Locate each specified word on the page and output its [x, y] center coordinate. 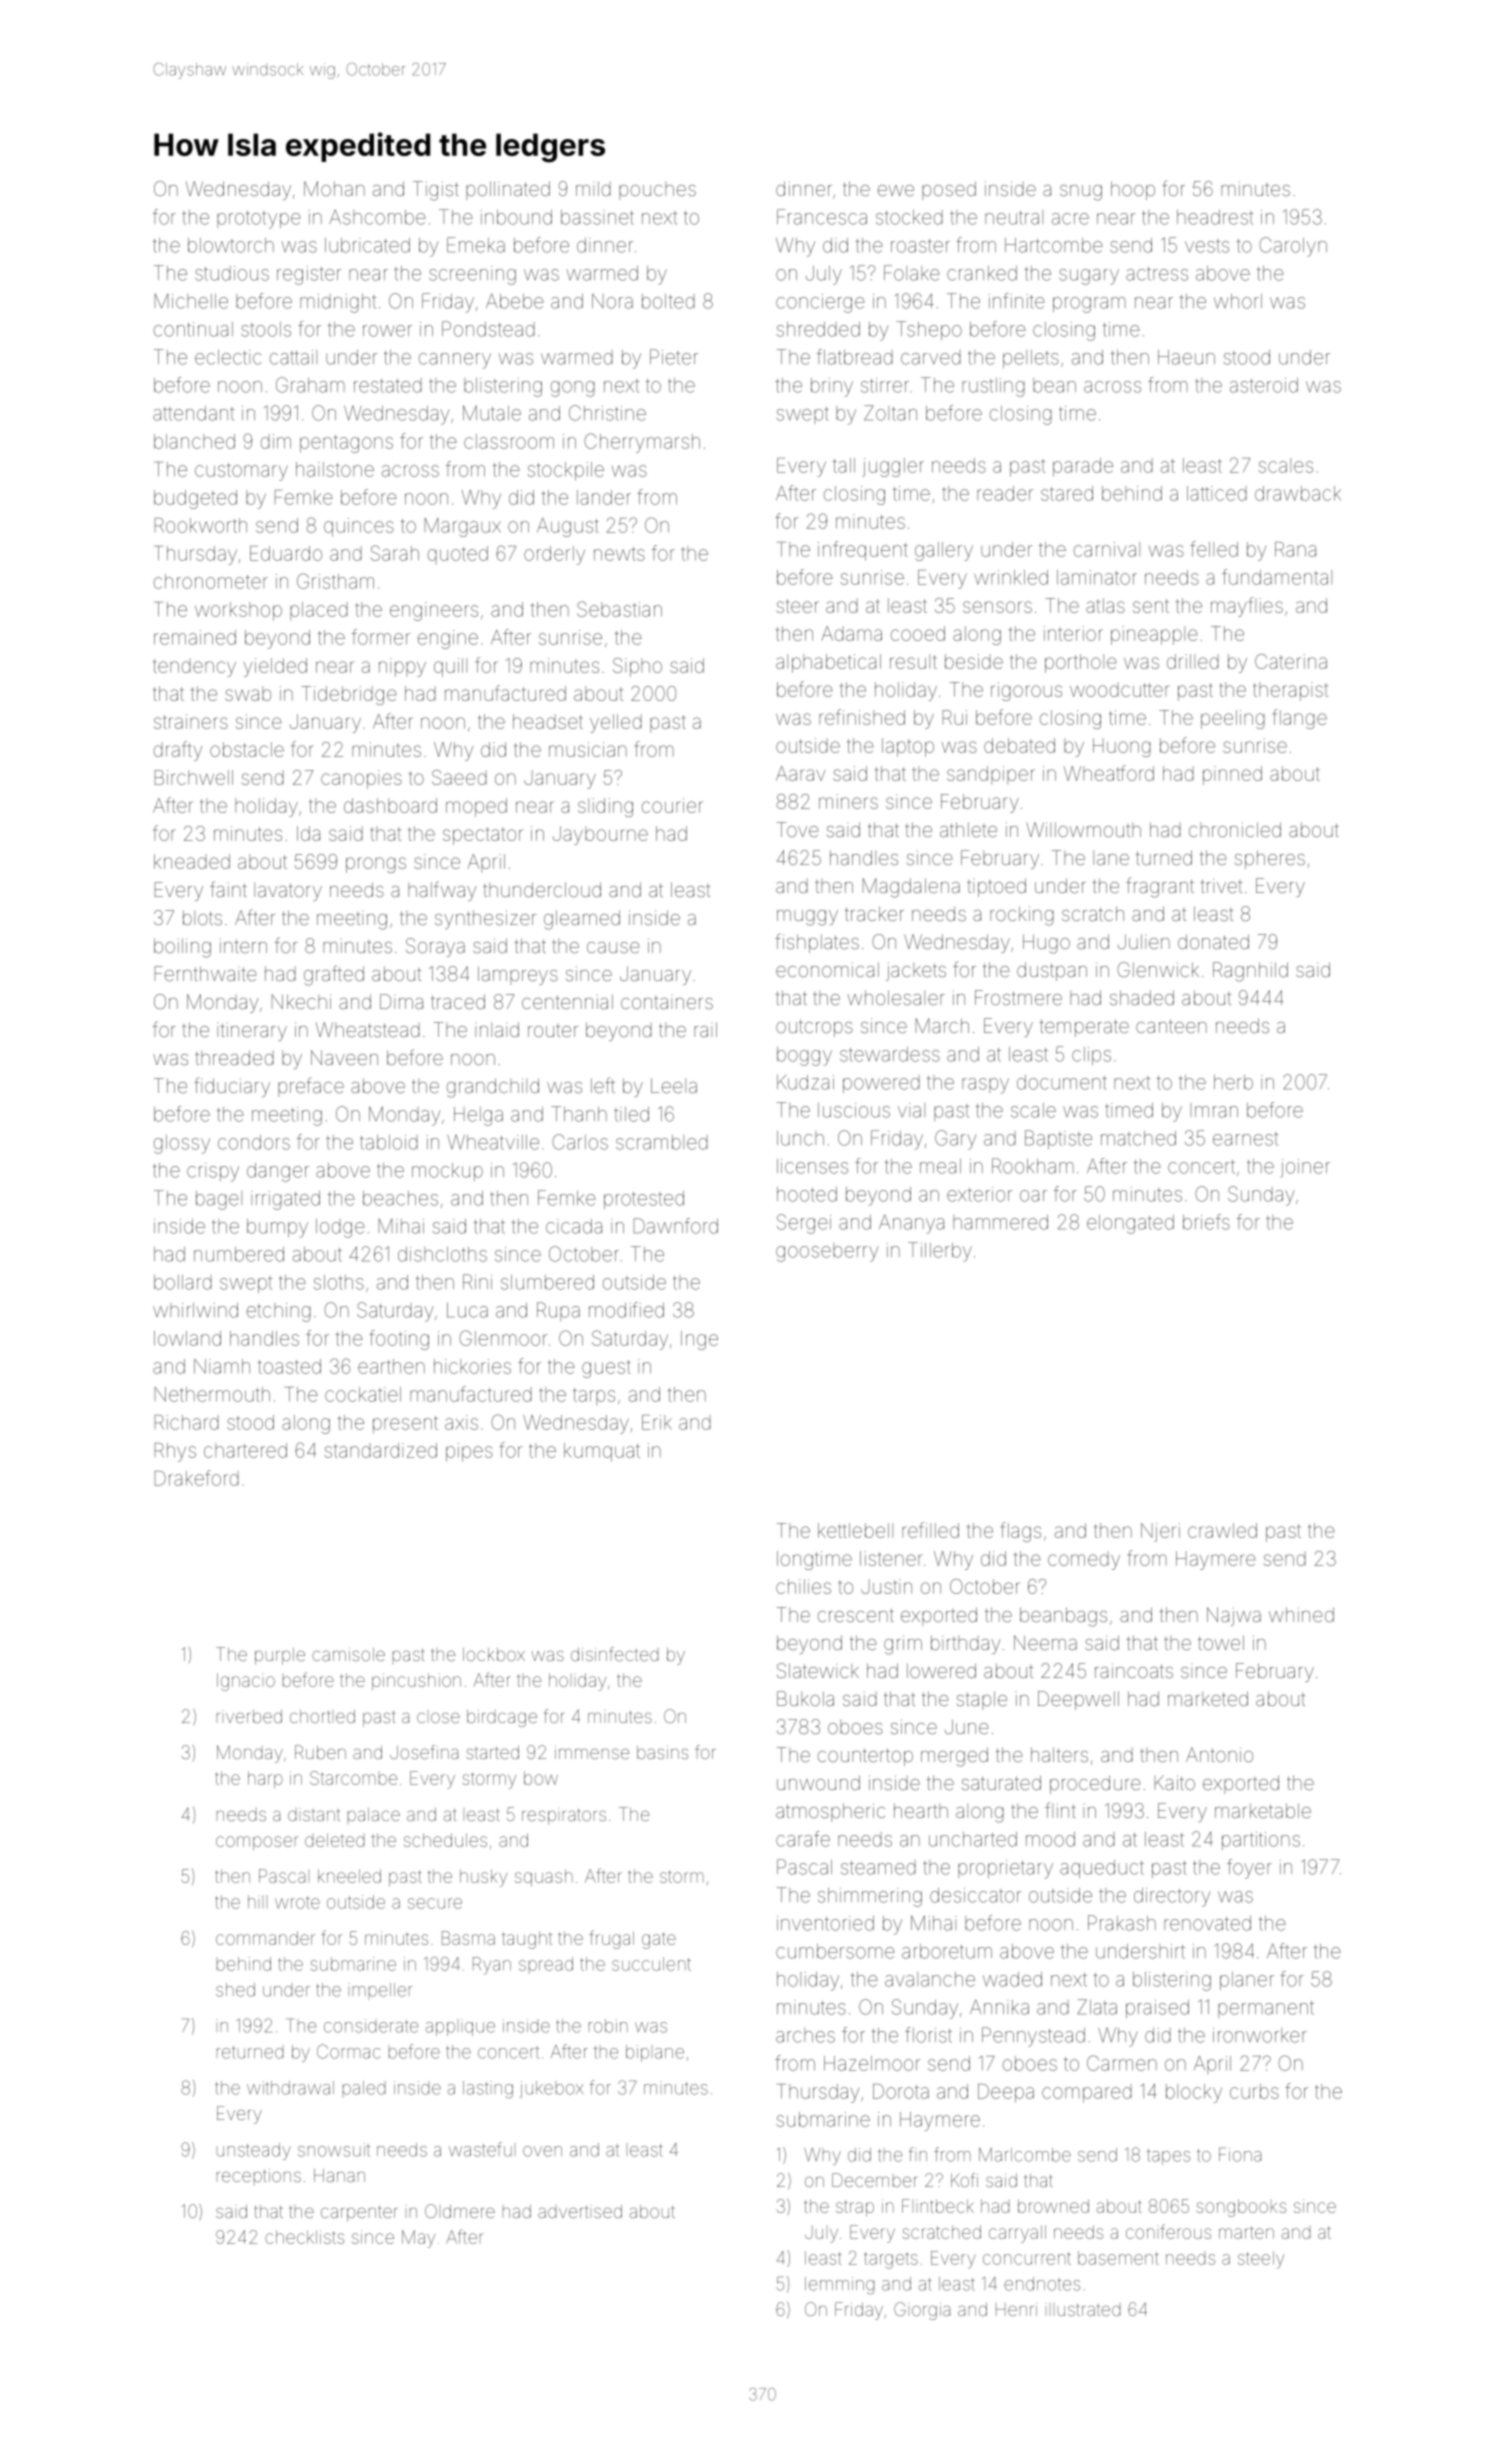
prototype [259, 220]
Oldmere [460, 2211]
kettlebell [855, 1530]
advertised [580, 2211]
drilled [1193, 661]
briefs [1206, 1222]
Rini [477, 1281]
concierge [820, 303]
